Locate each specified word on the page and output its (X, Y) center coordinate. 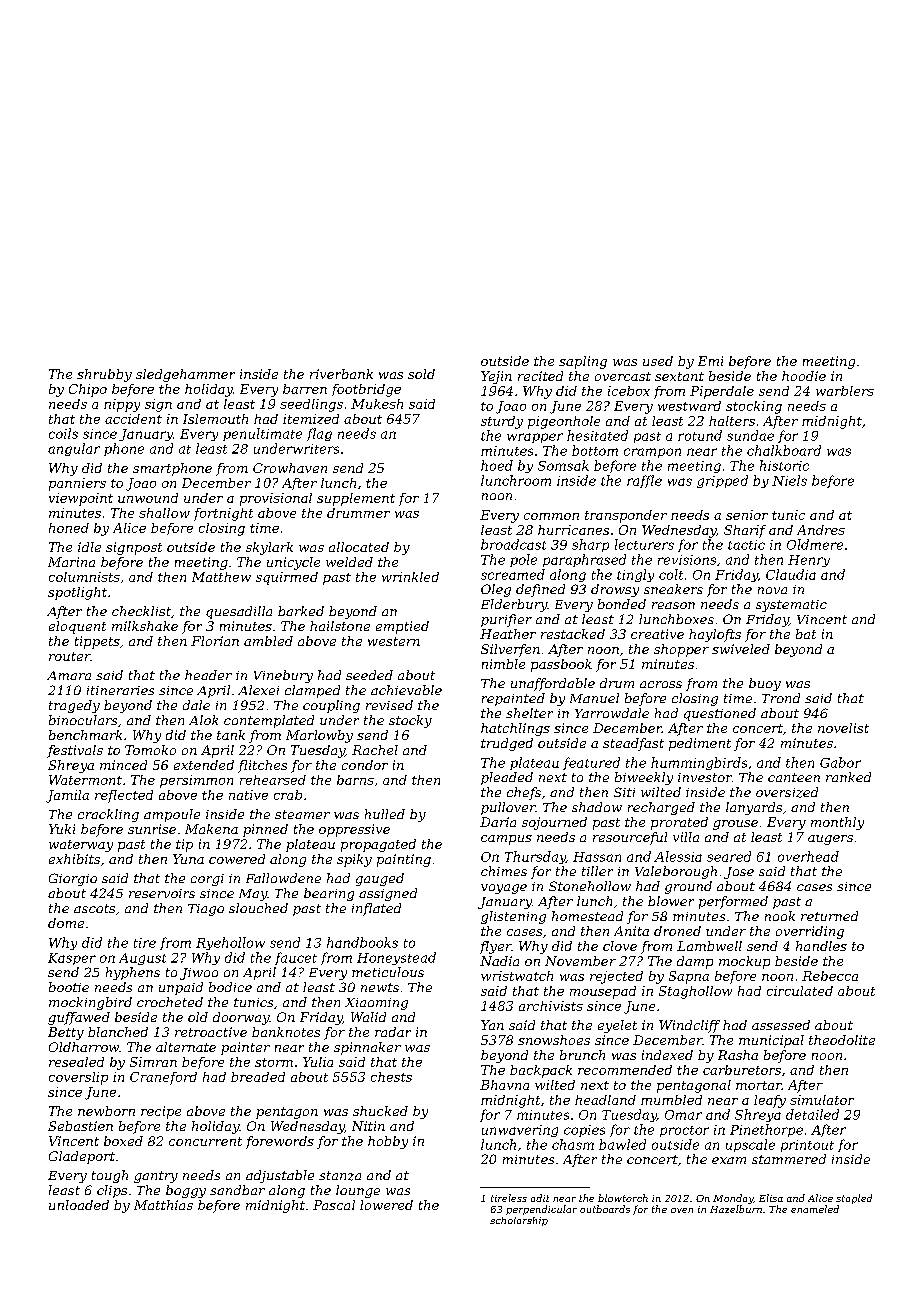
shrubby (104, 375)
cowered (237, 859)
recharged (661, 808)
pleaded (507, 778)
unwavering (520, 1131)
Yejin (496, 377)
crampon (652, 453)
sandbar (237, 1190)
